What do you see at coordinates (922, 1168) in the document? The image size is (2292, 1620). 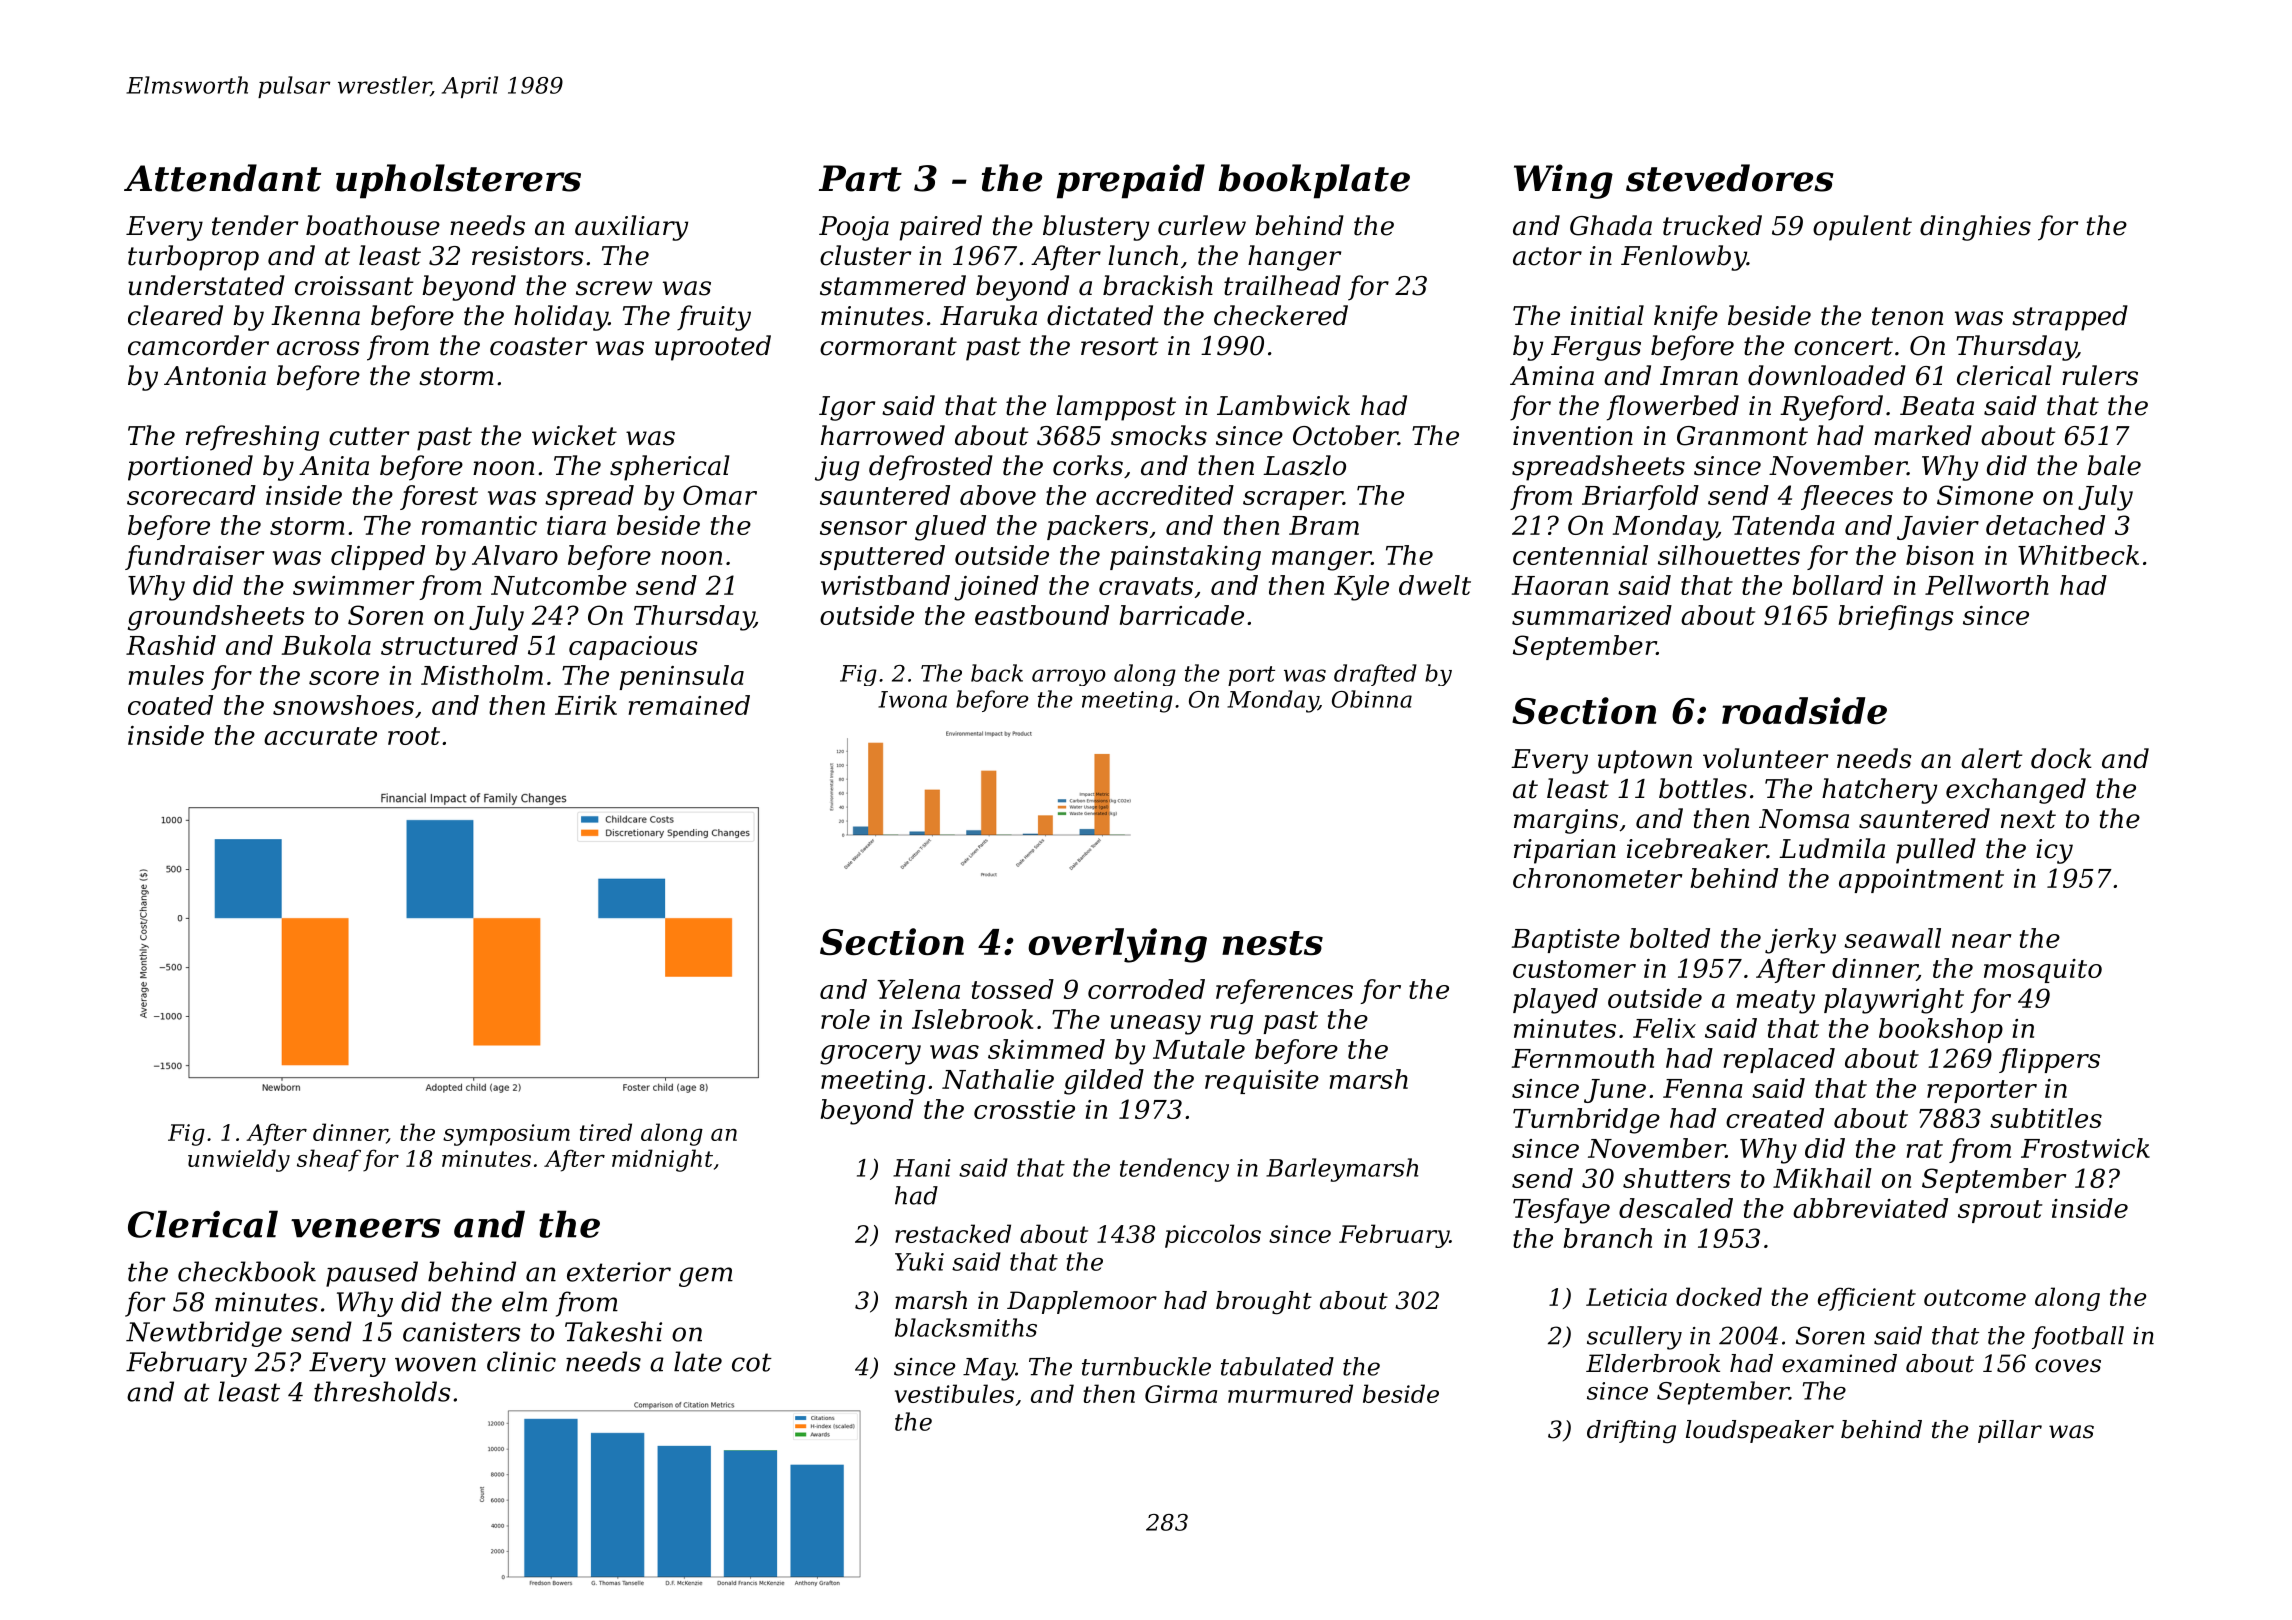 I see `Hani` at bounding box center [922, 1168].
